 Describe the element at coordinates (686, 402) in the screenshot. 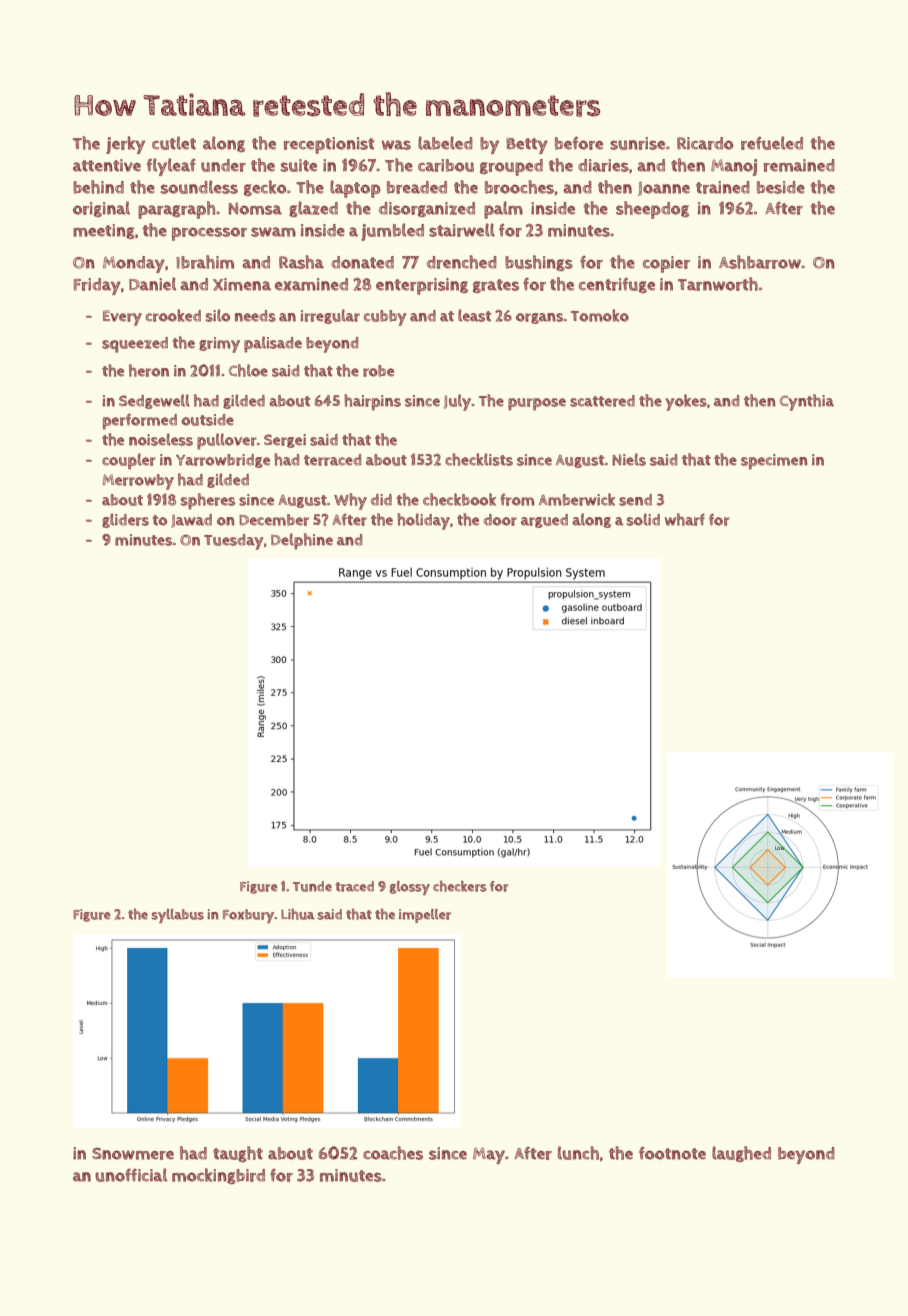

I see `yokes` at that location.
